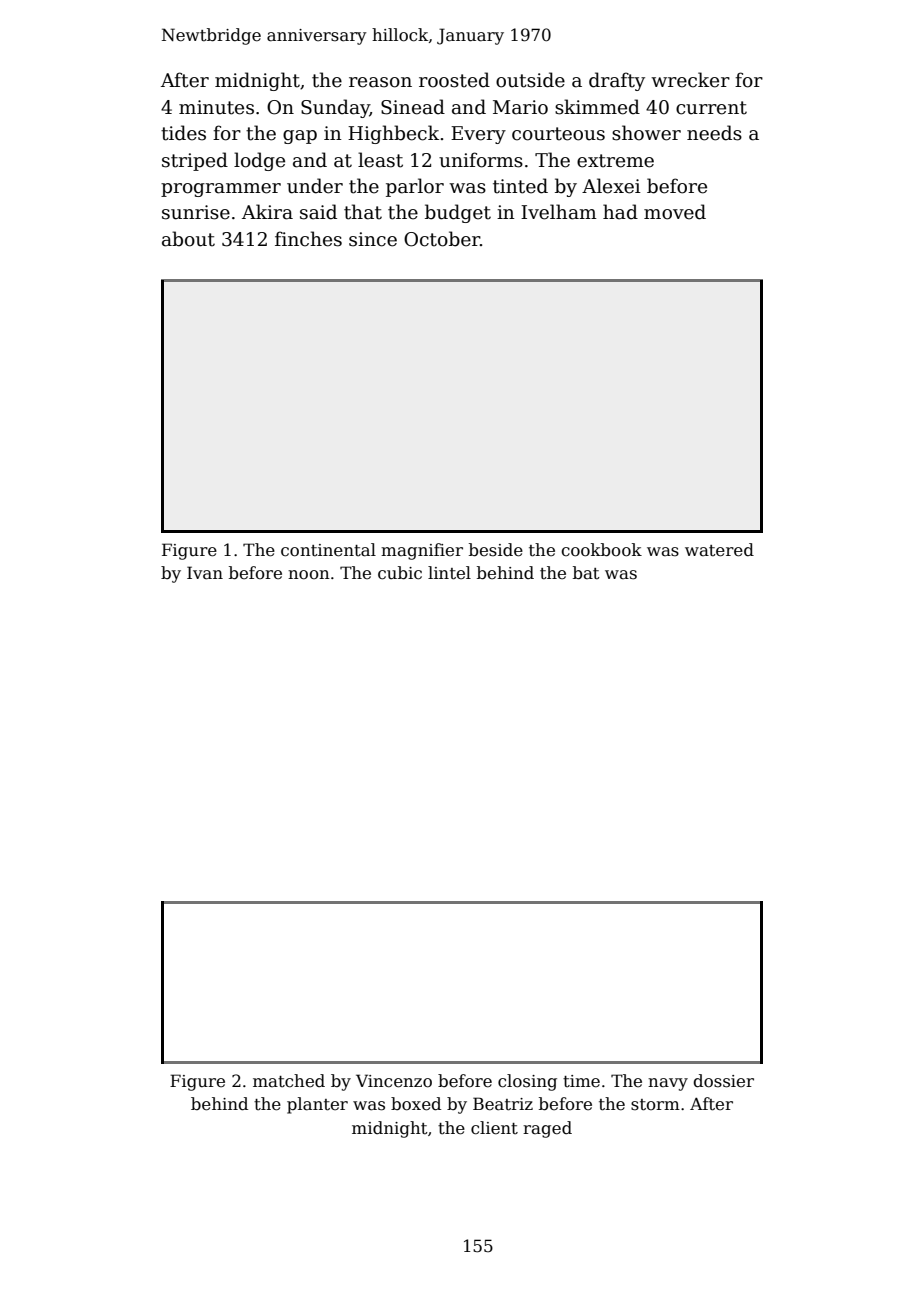 The height and width of the page is (1311, 924). I want to click on continental, so click(328, 550).
